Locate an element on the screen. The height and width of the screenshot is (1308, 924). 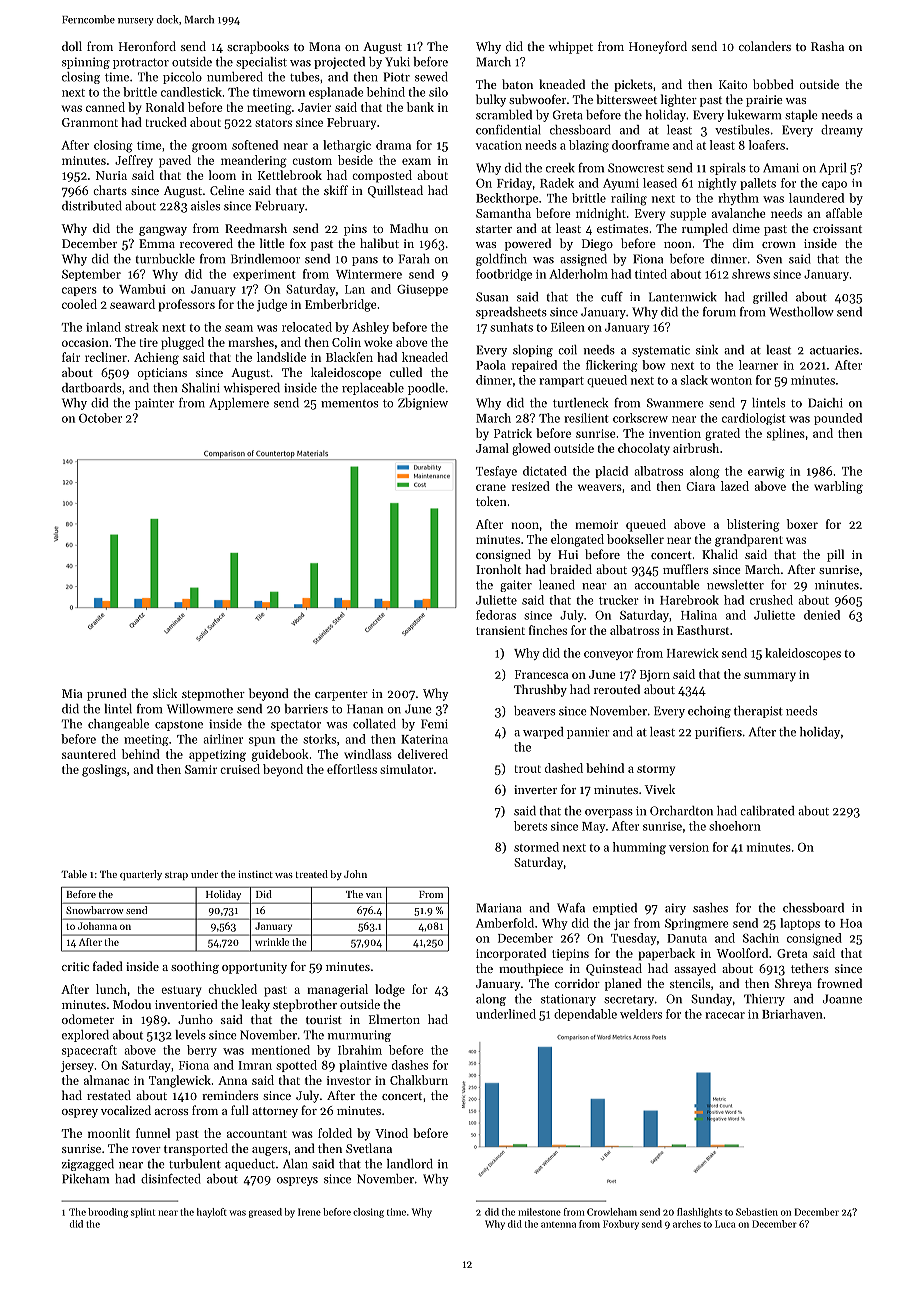
whippet is located at coordinates (571, 47).
